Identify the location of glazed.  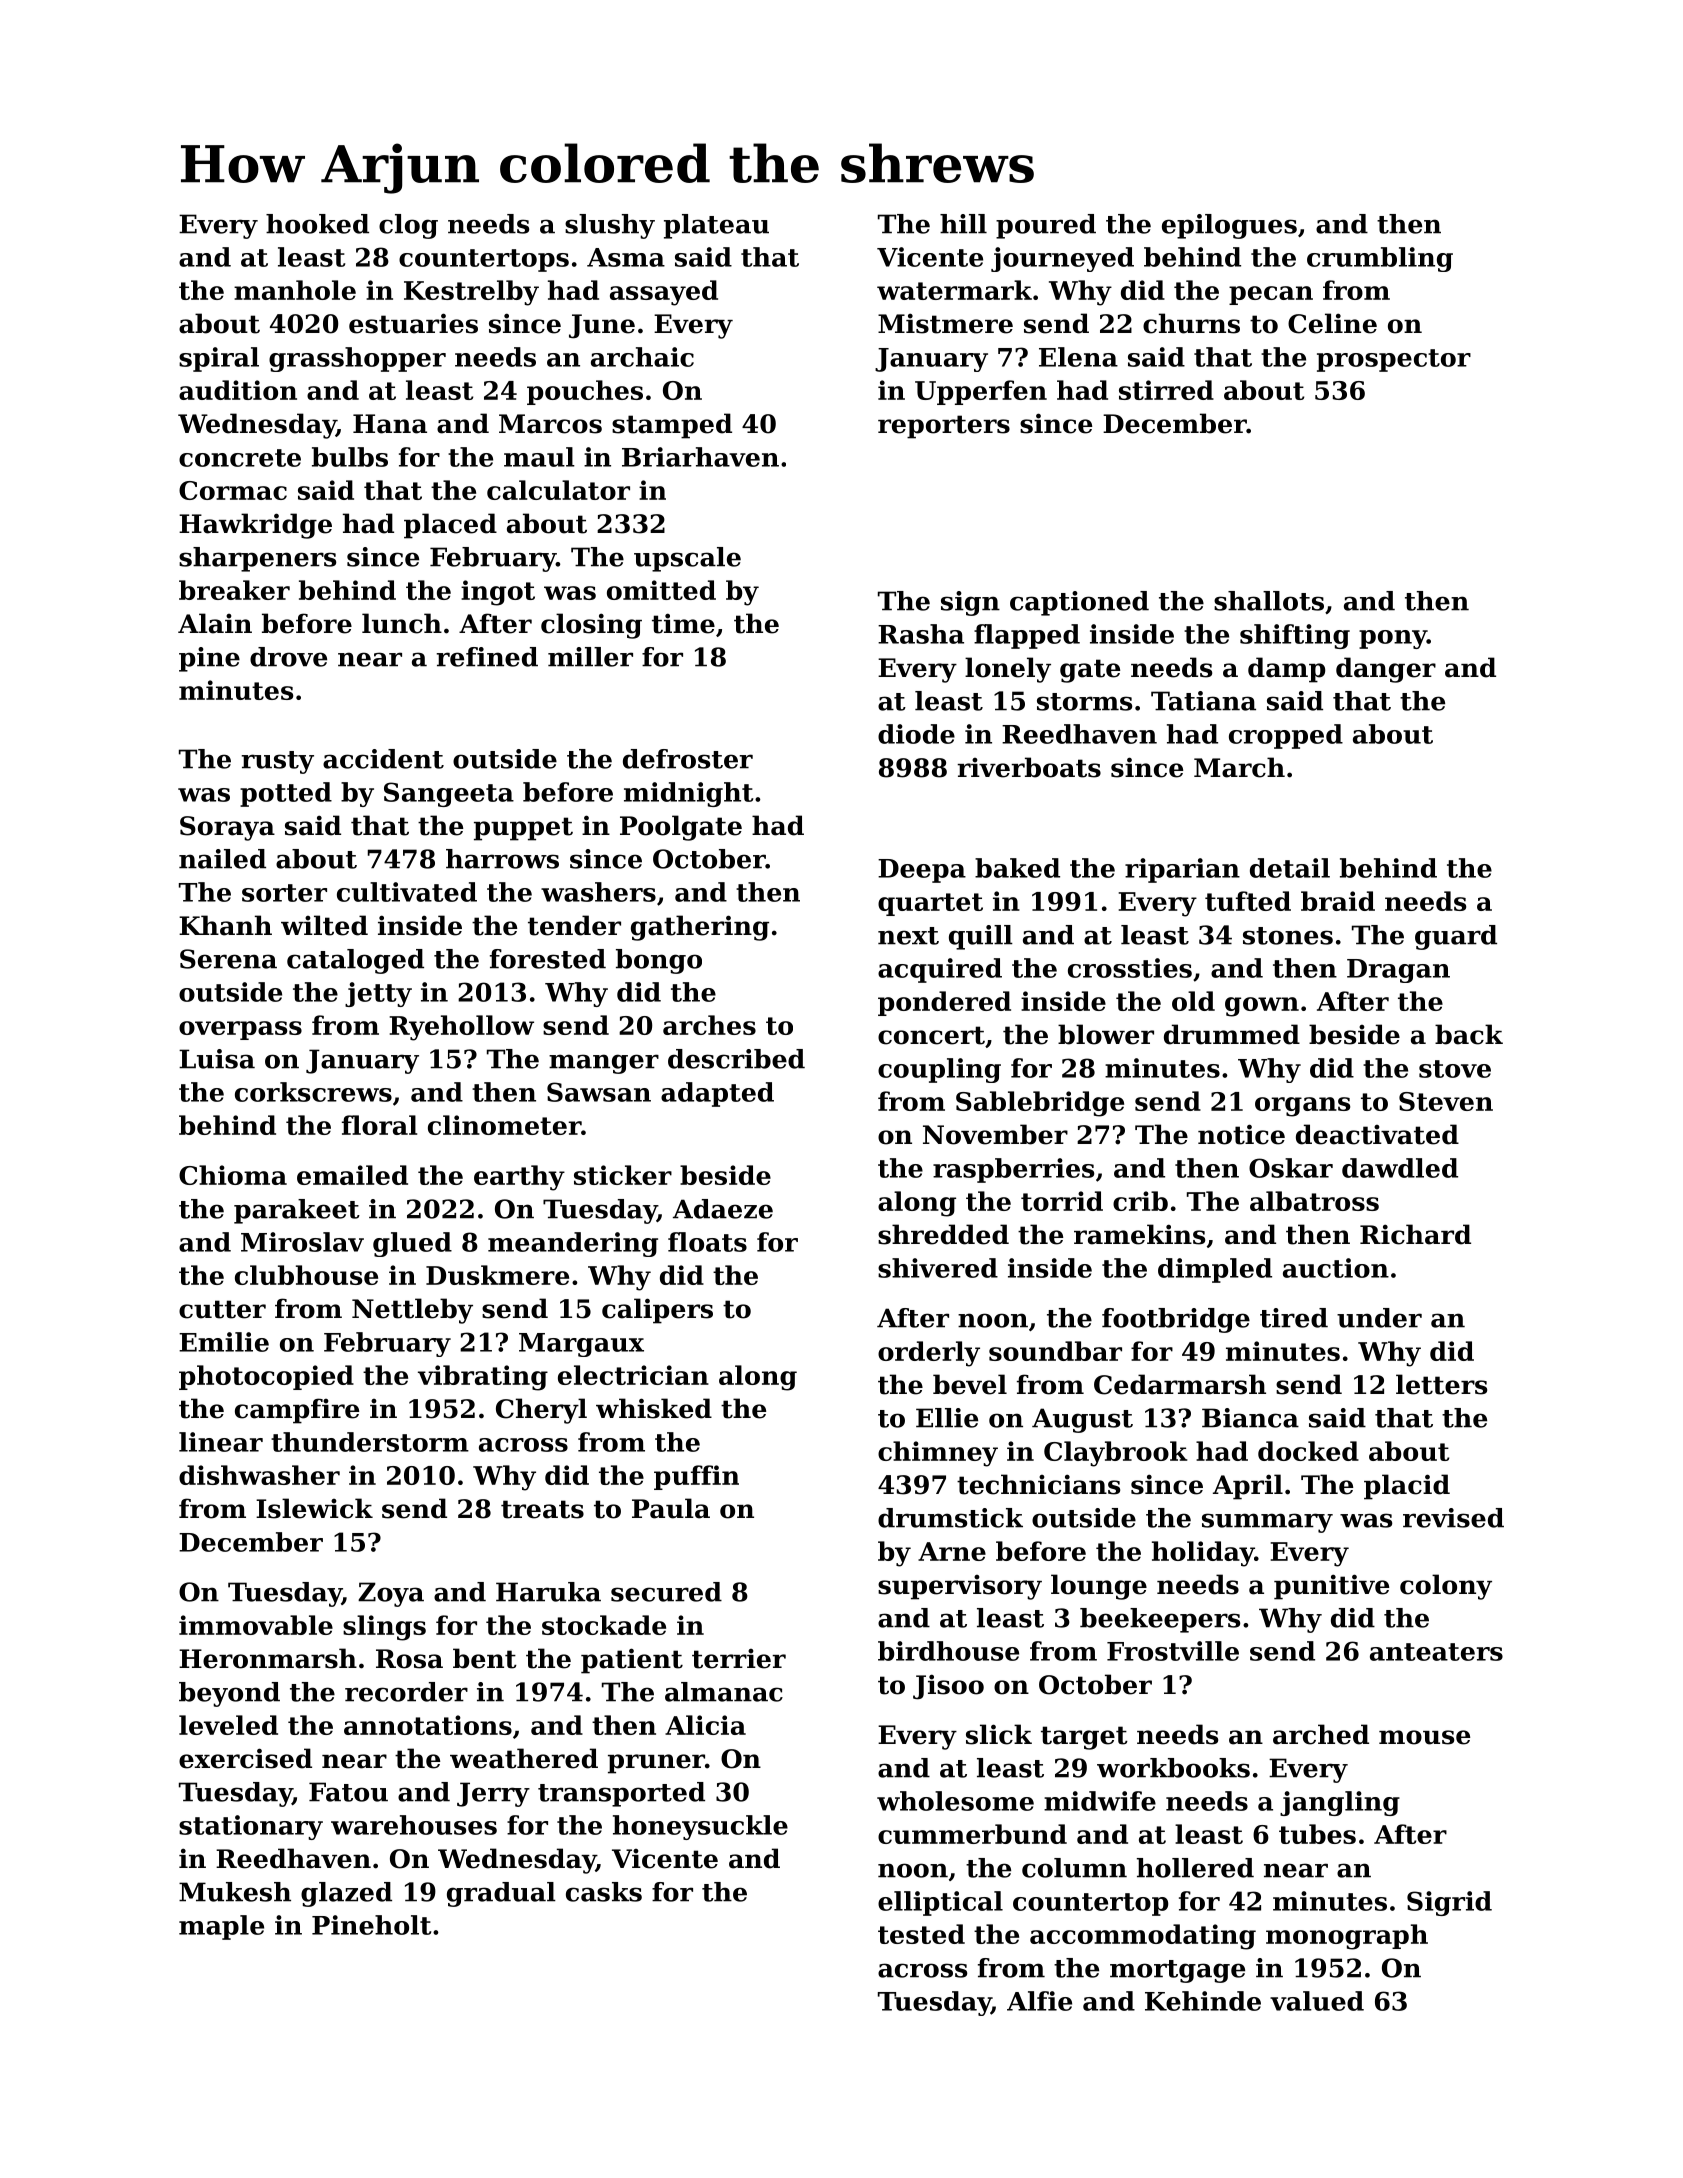
(346, 1894).
